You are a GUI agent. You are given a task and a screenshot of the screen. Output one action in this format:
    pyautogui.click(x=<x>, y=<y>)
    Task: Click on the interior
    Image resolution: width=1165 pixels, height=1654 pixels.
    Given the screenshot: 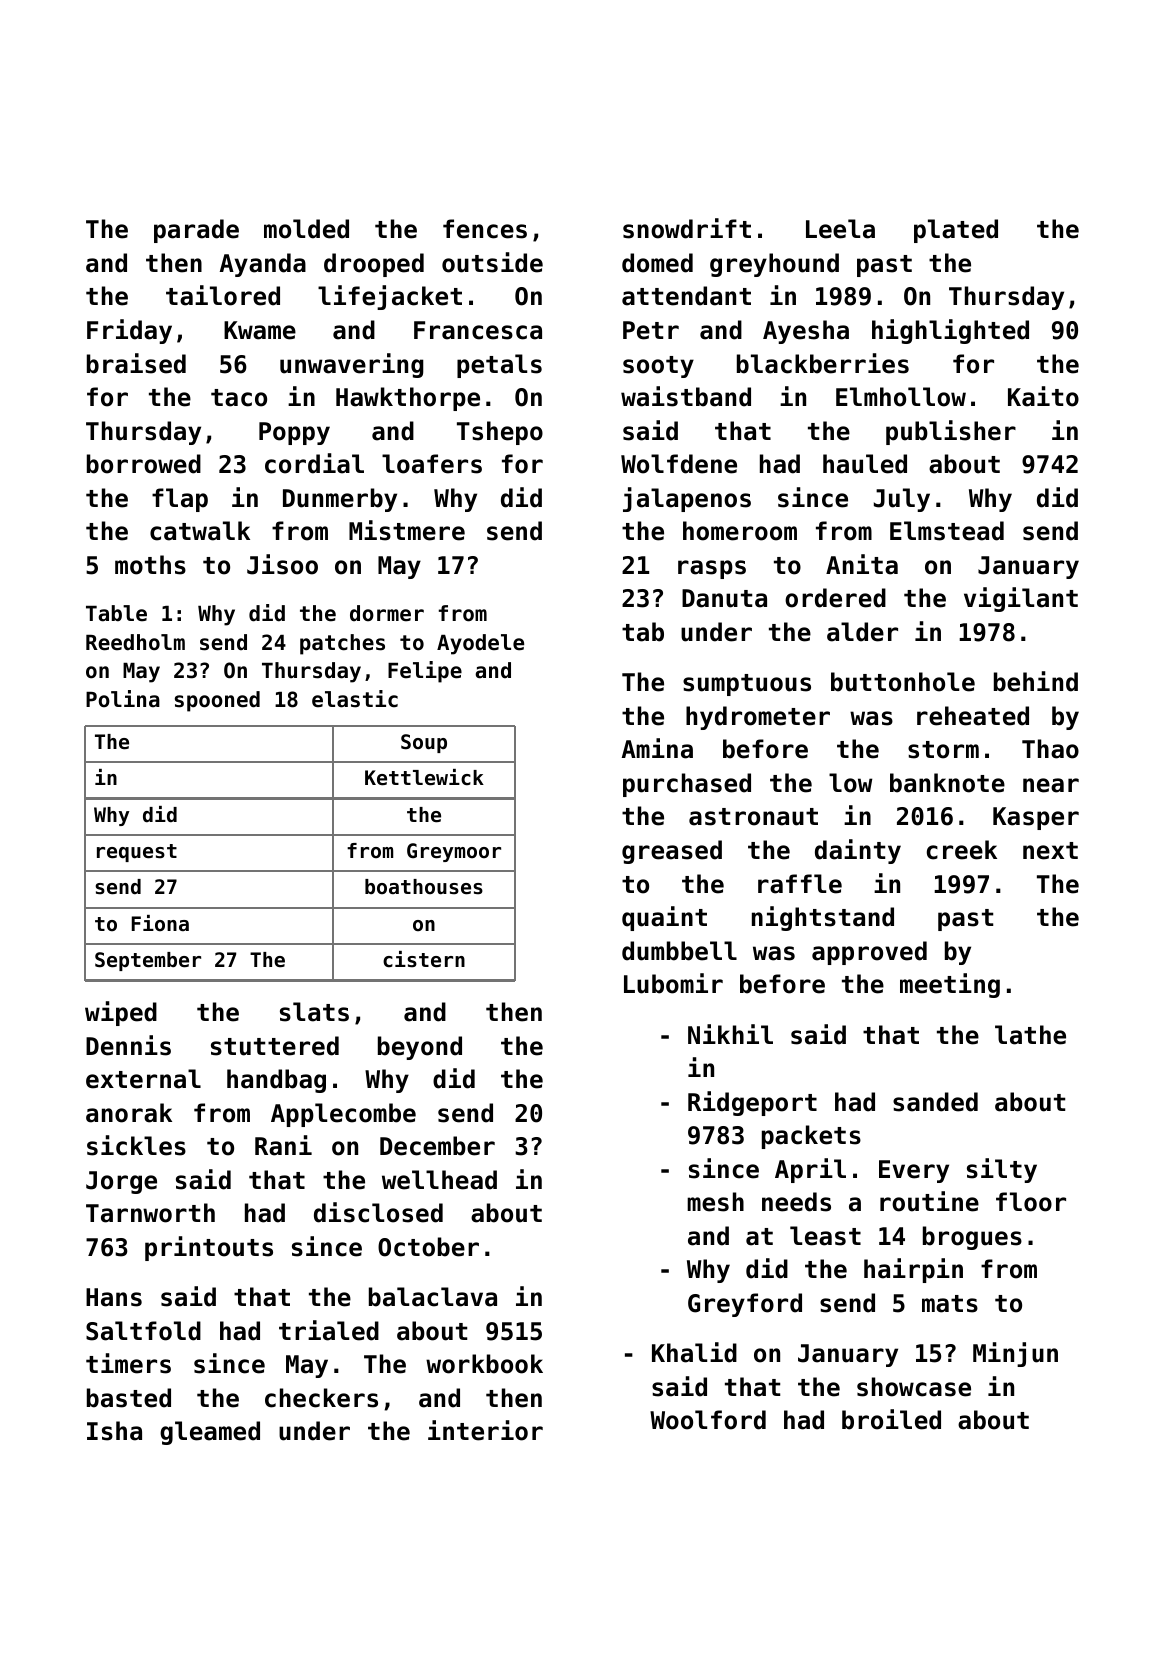 What is the action you would take?
    pyautogui.click(x=485, y=1430)
